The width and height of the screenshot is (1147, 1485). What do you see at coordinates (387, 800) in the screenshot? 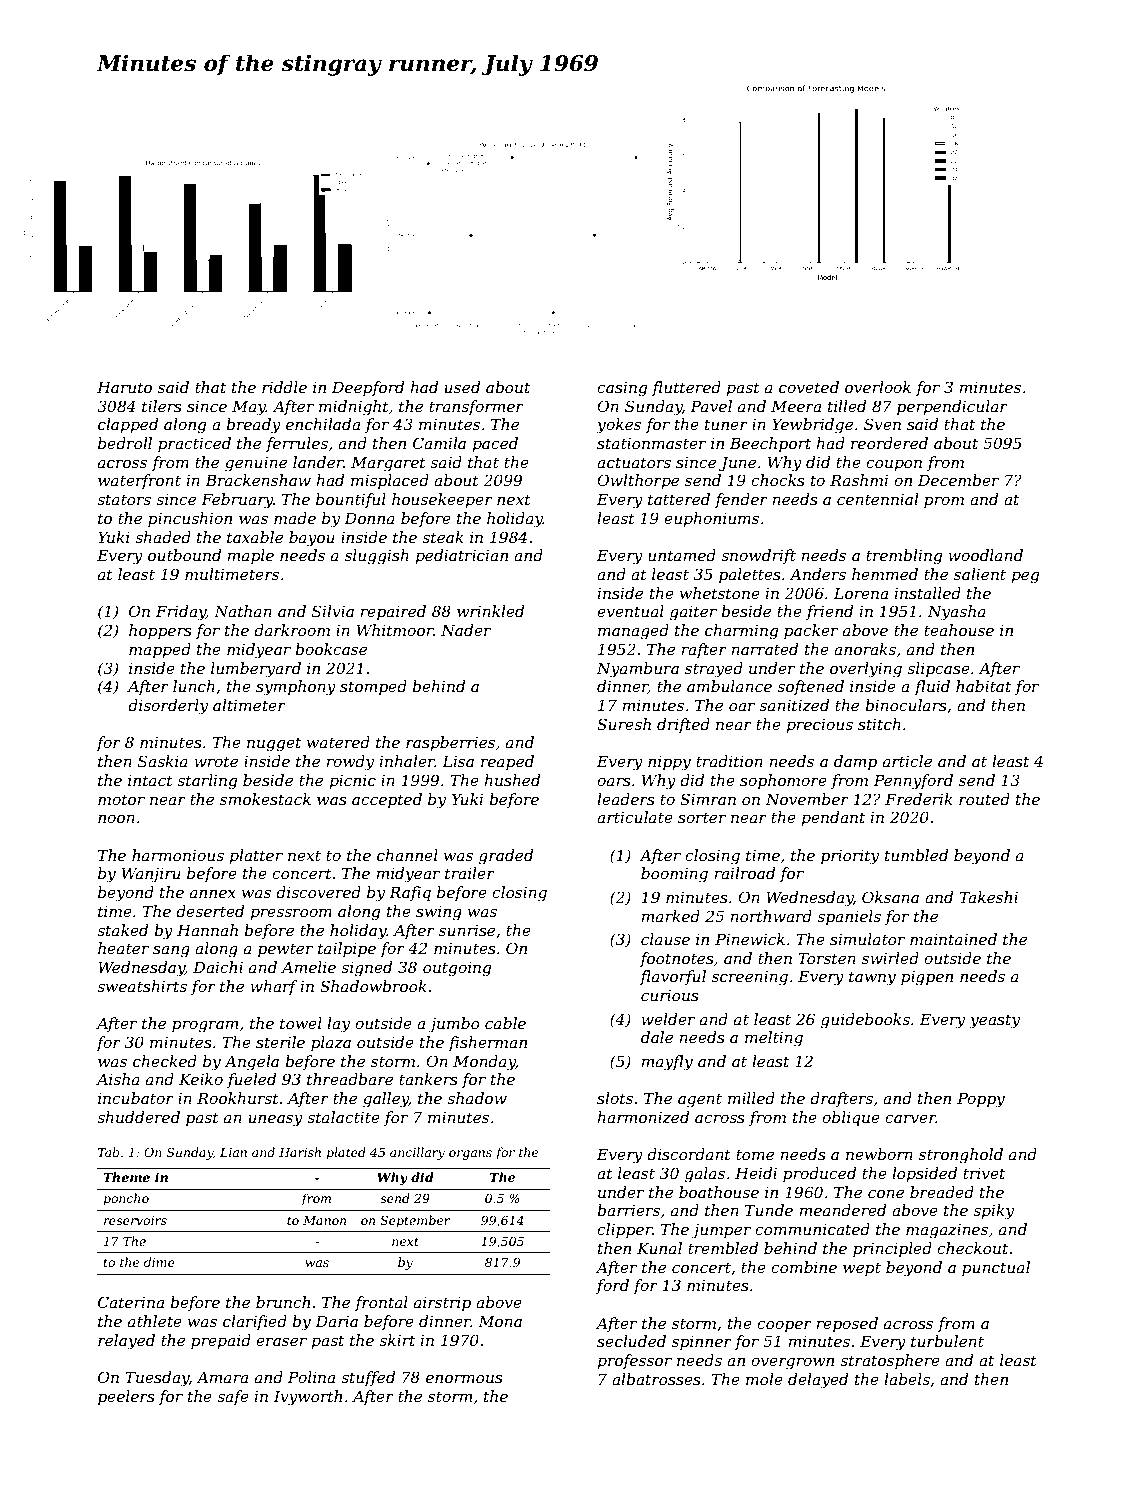
I see `accepted` at bounding box center [387, 800].
